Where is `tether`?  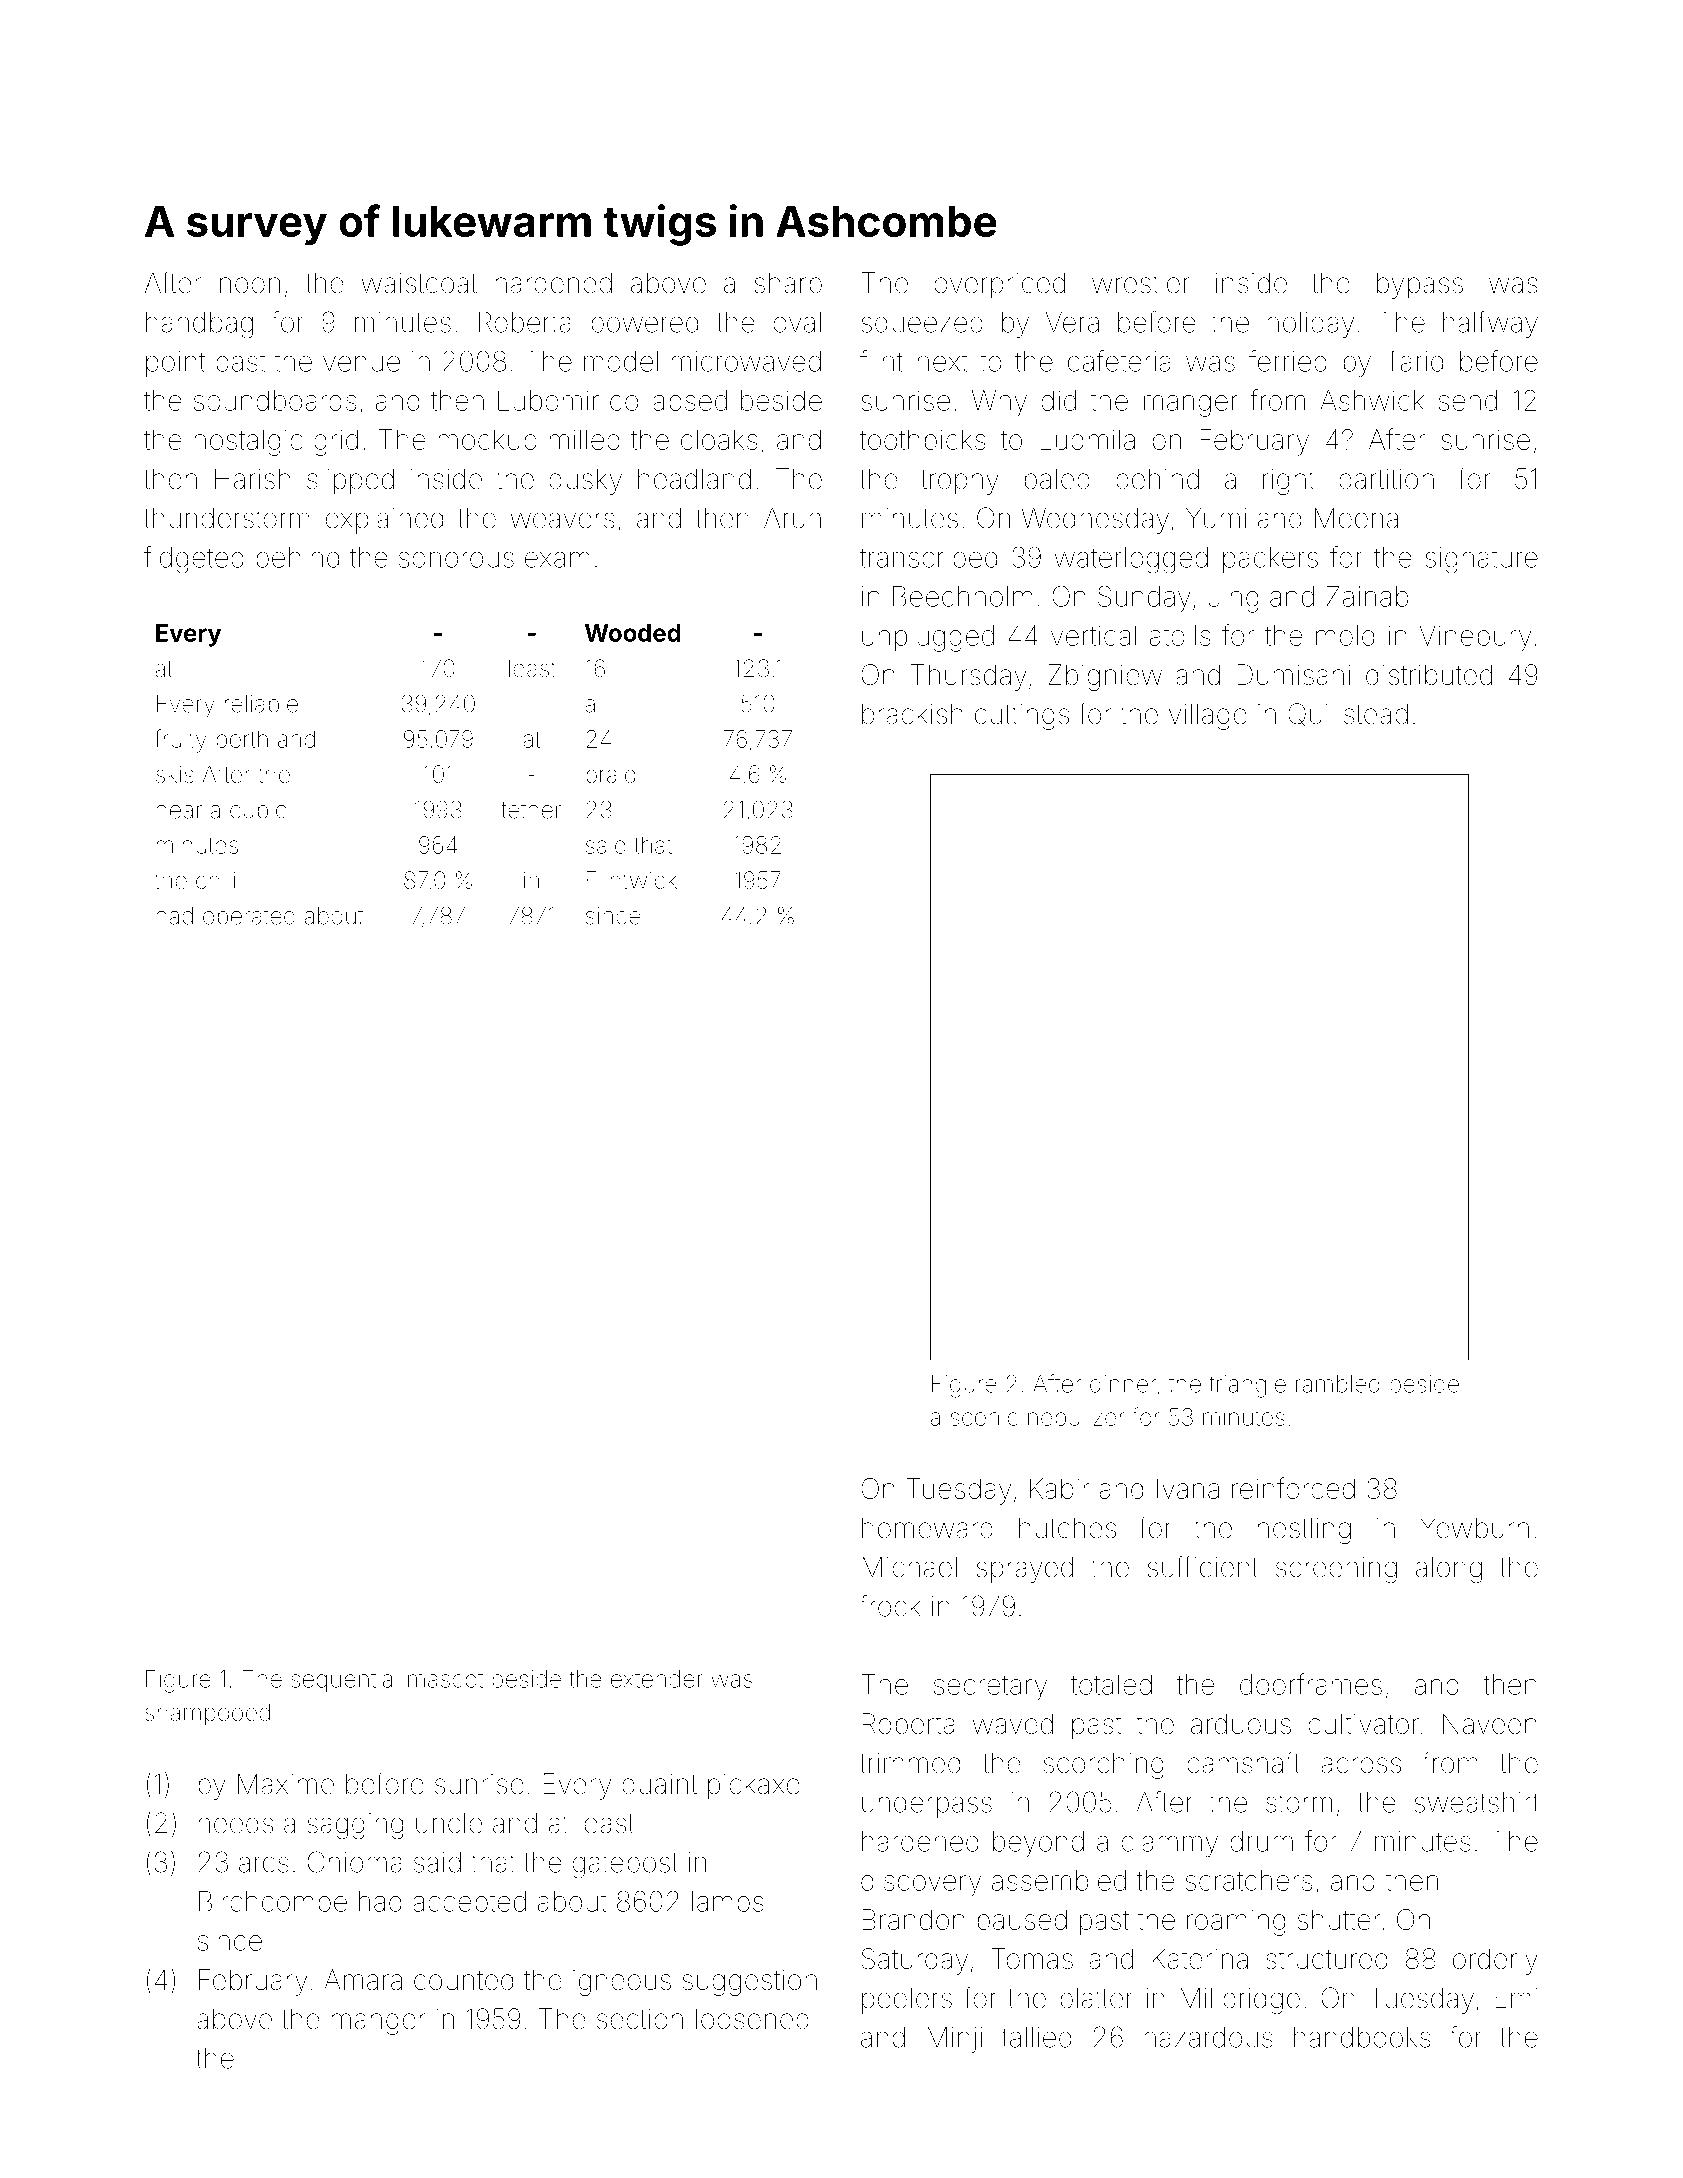 tether is located at coordinates (531, 810).
